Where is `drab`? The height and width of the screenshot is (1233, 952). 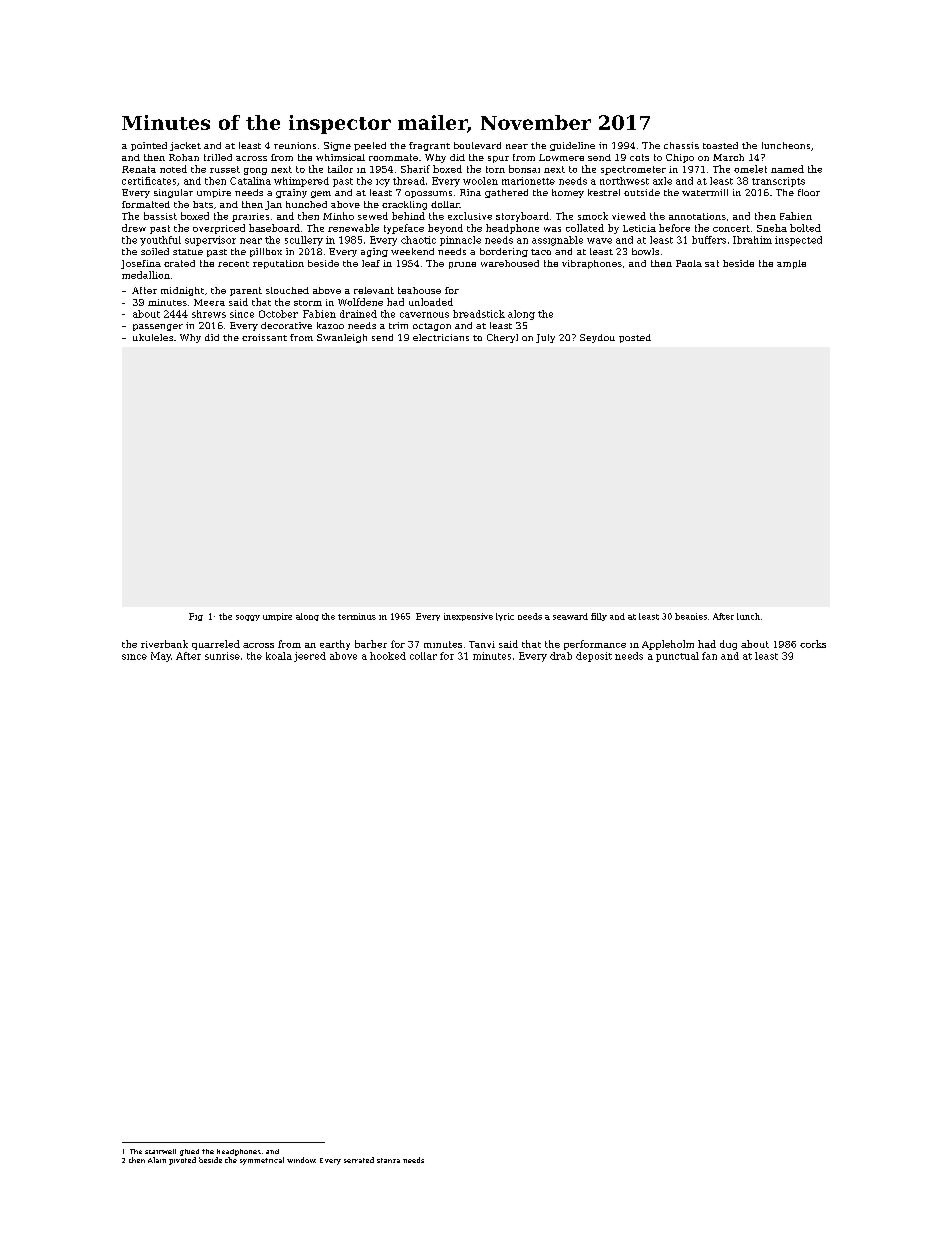 drab is located at coordinates (561, 656).
